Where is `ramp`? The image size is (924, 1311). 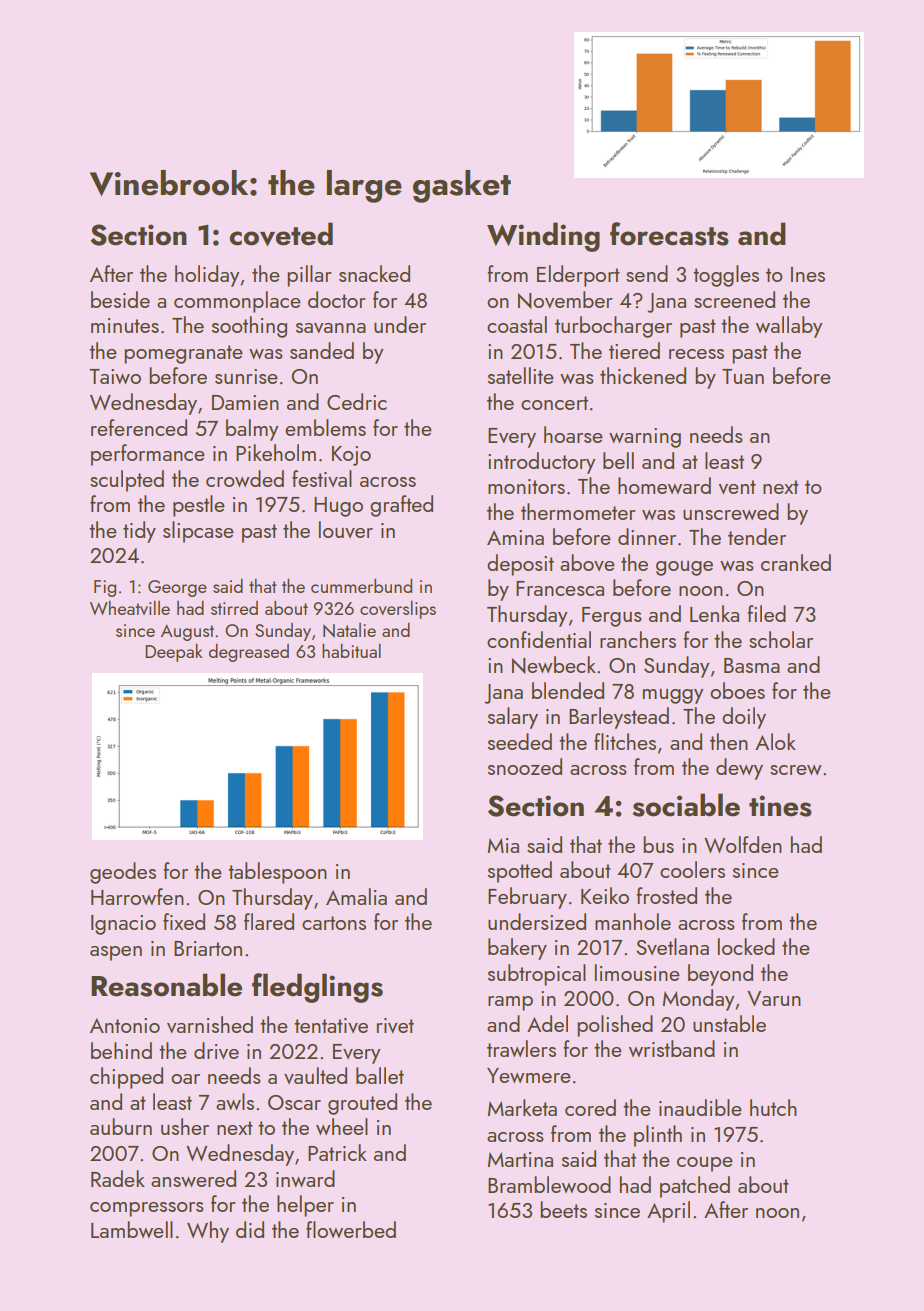 ramp is located at coordinates (510, 1003).
